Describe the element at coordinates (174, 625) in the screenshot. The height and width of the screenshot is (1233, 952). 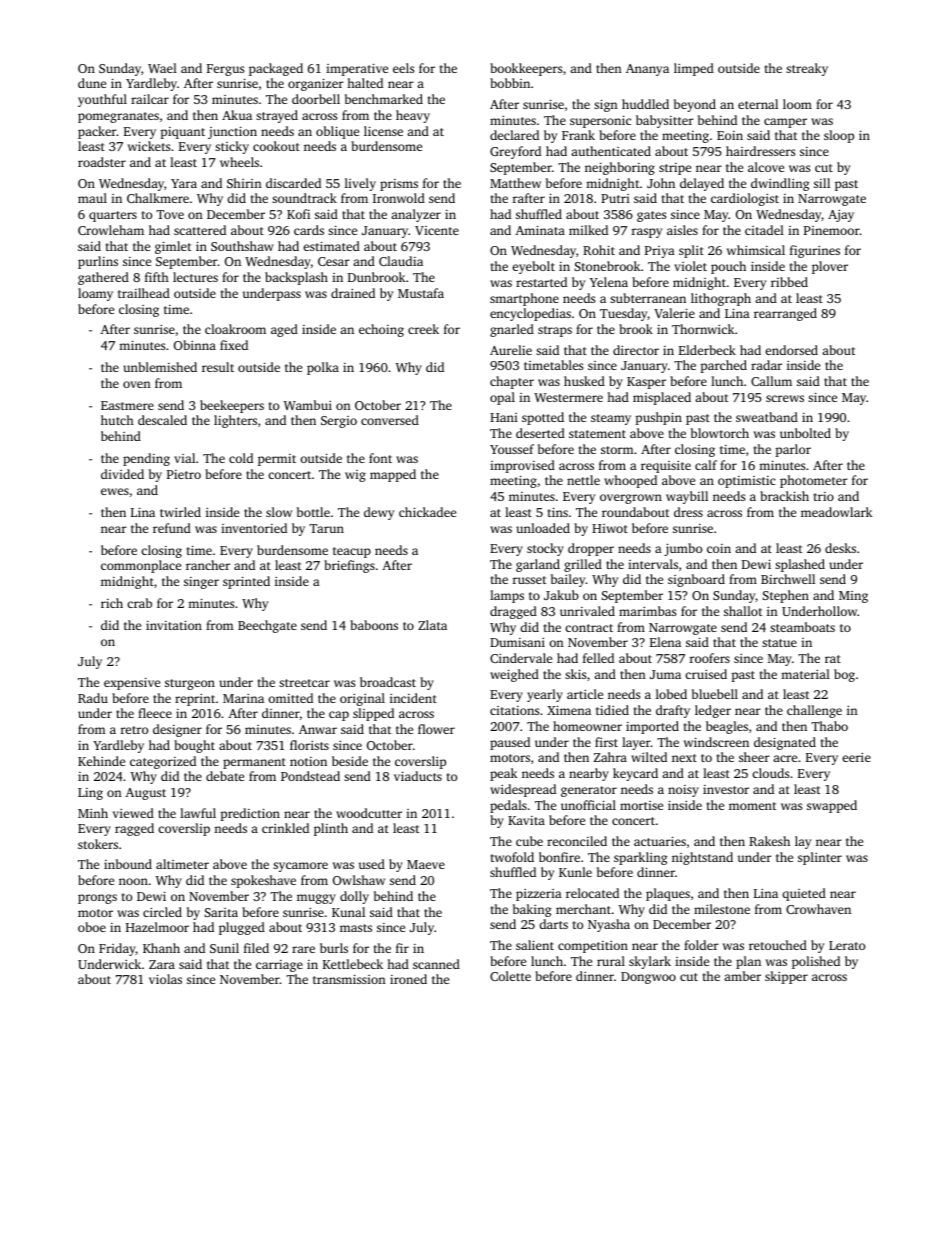
I see `invitation` at that location.
